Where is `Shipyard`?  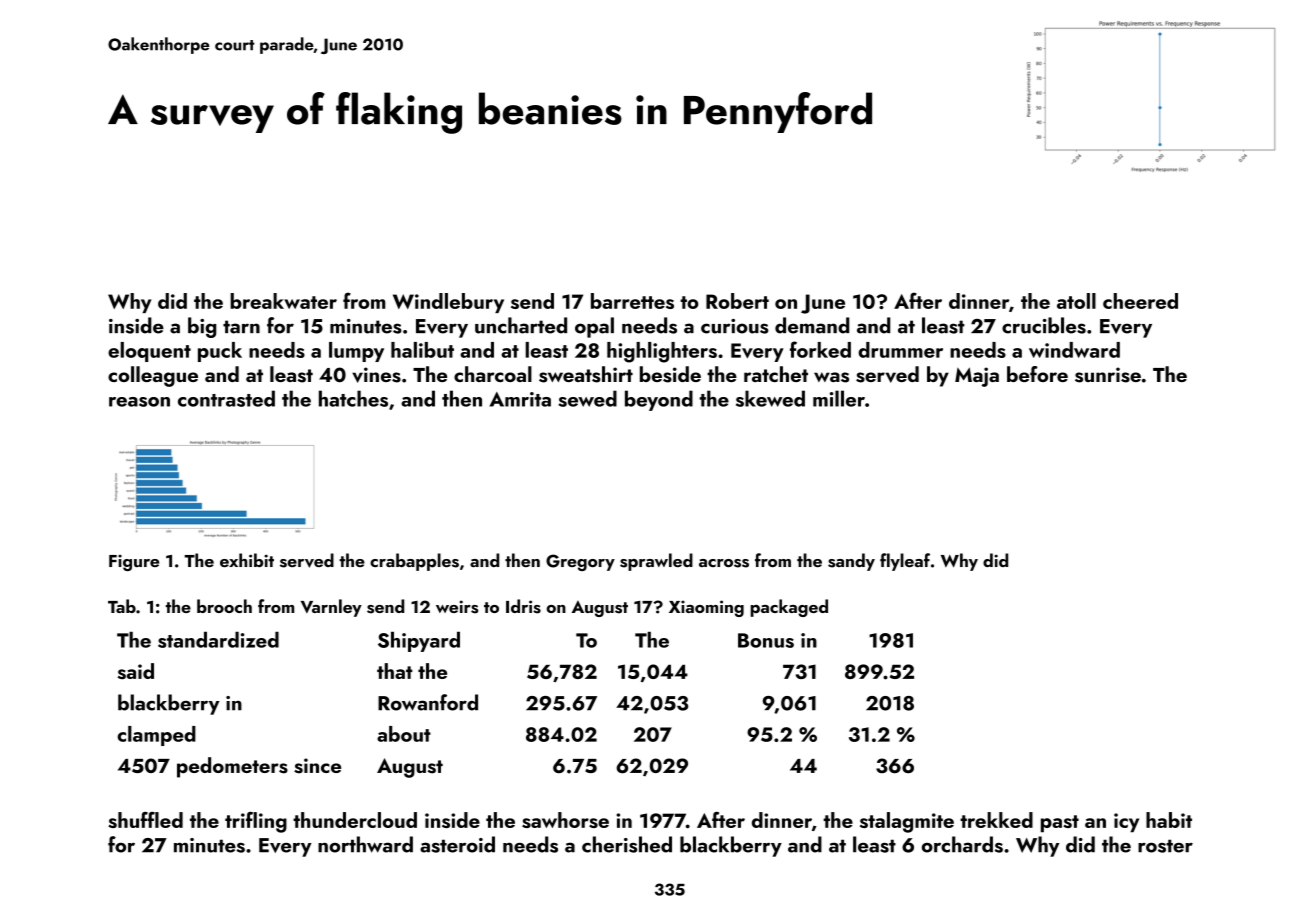
Shipyard is located at coordinates (419, 642).
